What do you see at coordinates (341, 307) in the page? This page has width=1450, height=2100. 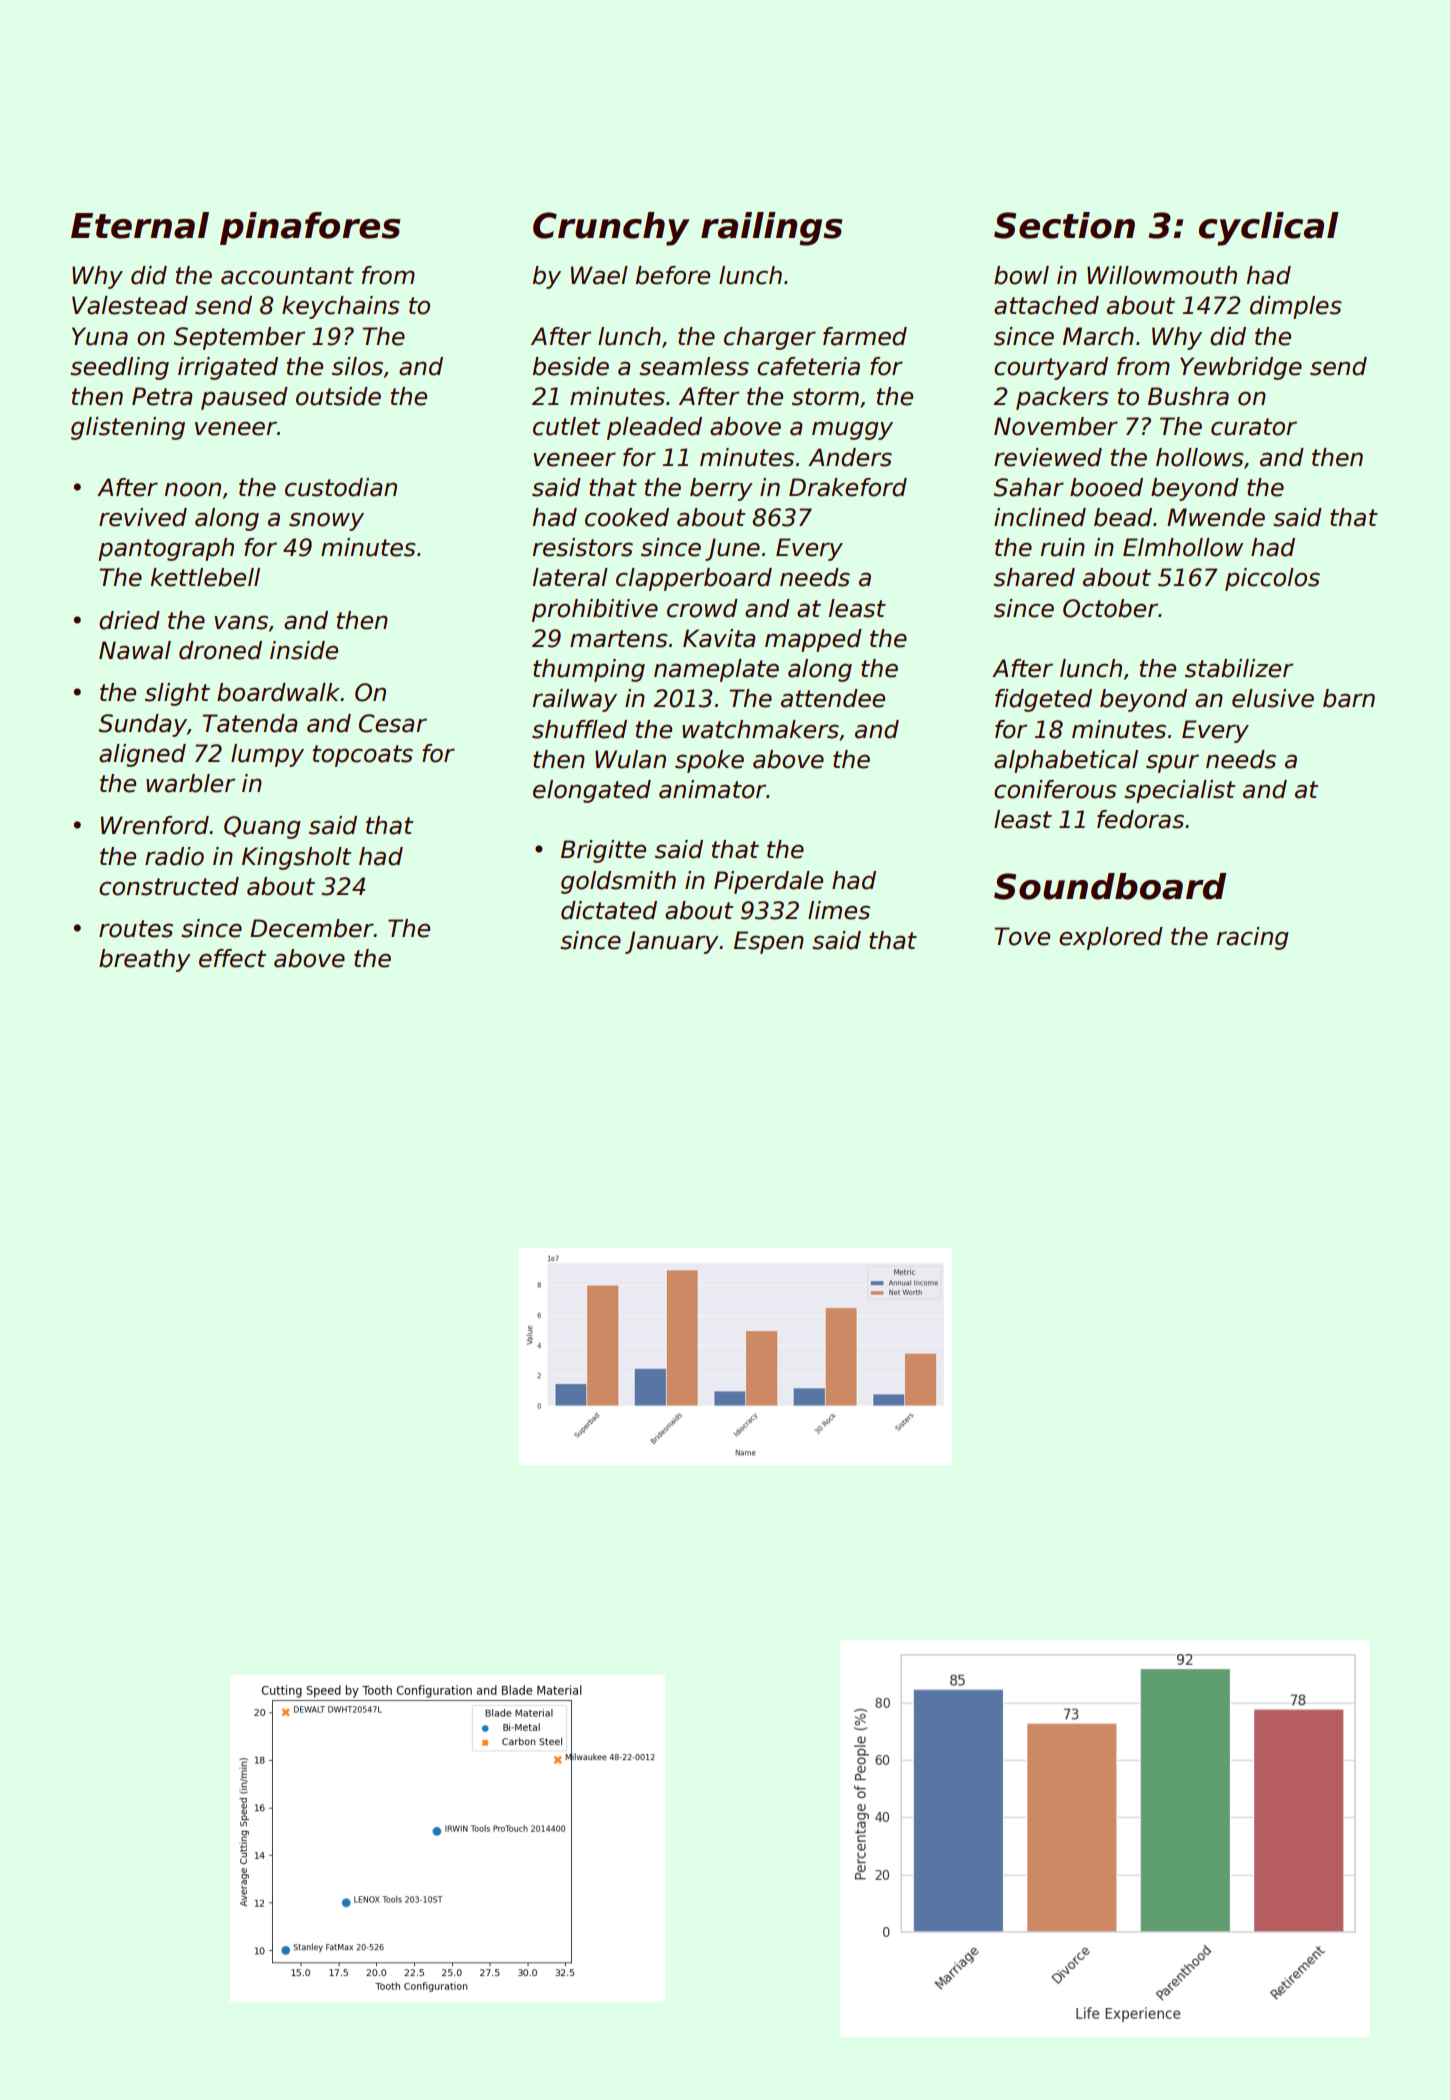 I see `keychains` at bounding box center [341, 307].
